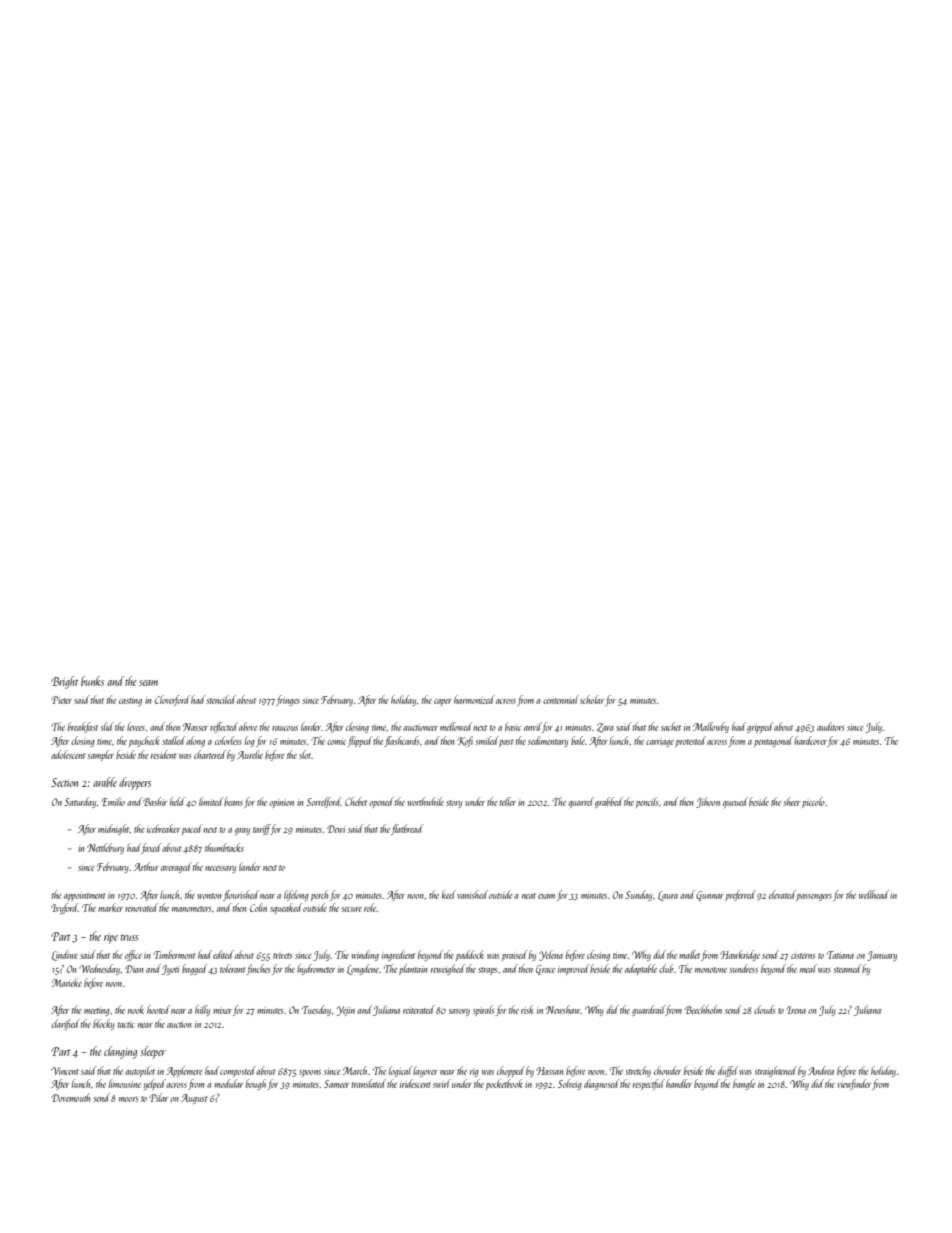 This image has width=952, height=1233. I want to click on clarified, so click(65, 1024).
